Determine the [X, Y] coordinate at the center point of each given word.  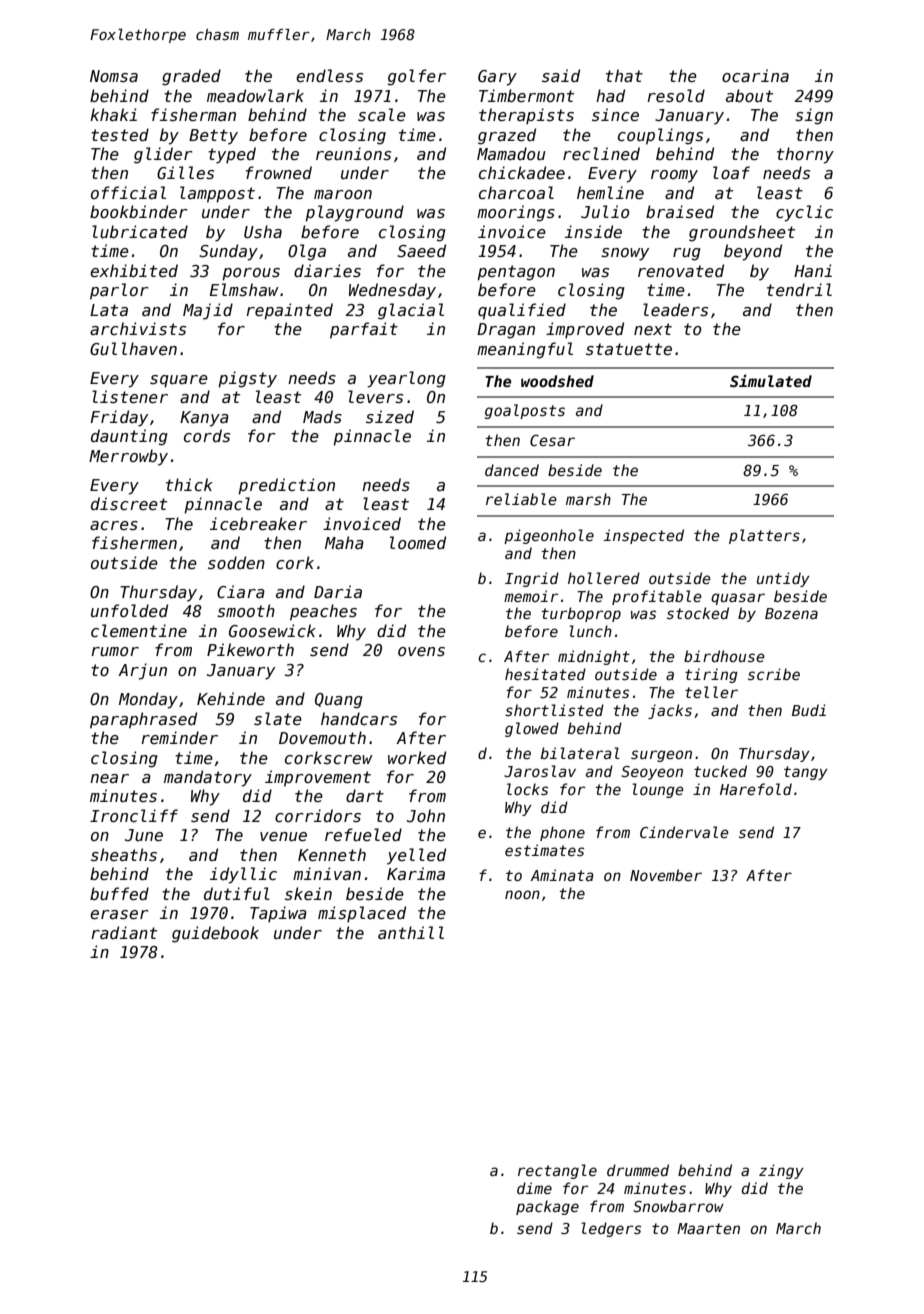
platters [764, 536]
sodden [236, 562]
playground [354, 213]
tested [120, 134]
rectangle [557, 1171]
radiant [124, 932]
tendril [799, 289]
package [547, 1207]
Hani [813, 270]
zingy [781, 1171]
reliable [521, 499]
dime [534, 1188]
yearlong [406, 379]
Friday [119, 418]
